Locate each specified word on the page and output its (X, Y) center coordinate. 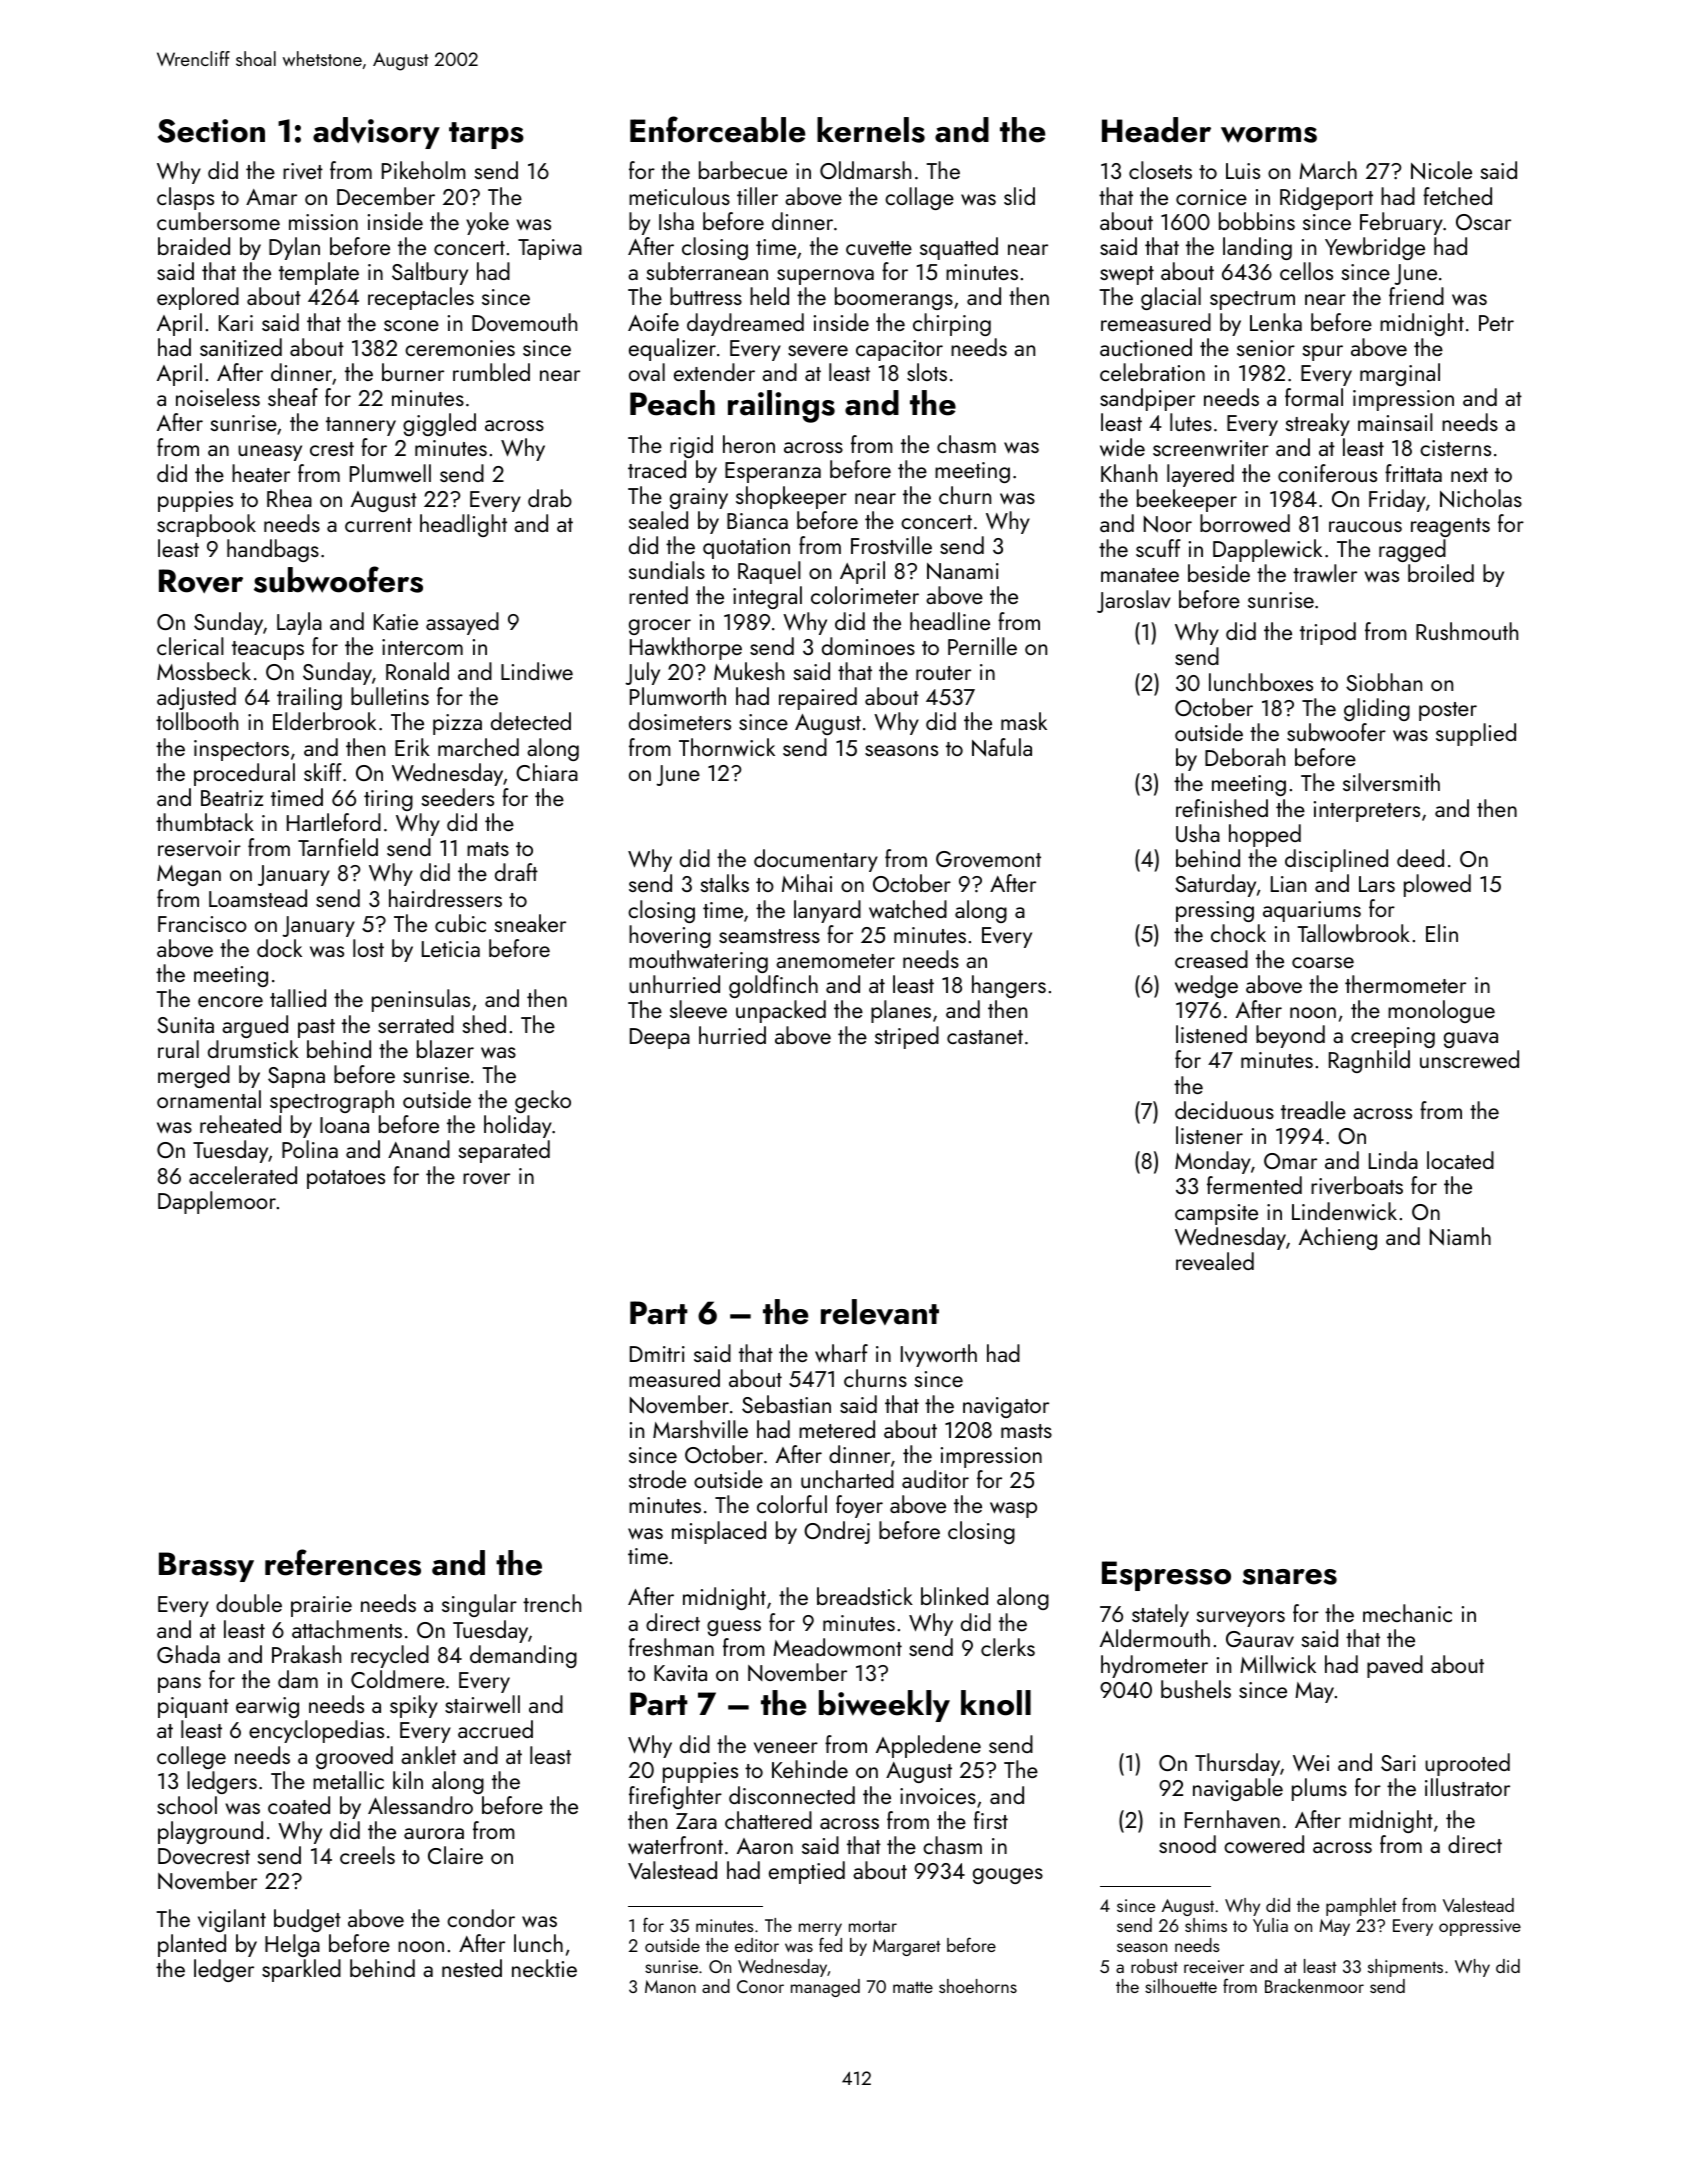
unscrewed (1469, 1059)
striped (907, 1037)
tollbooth (197, 721)
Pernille (982, 646)
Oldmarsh (865, 170)
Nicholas (1481, 498)
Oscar (1483, 222)
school (187, 1805)
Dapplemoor (217, 1202)
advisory (376, 133)
